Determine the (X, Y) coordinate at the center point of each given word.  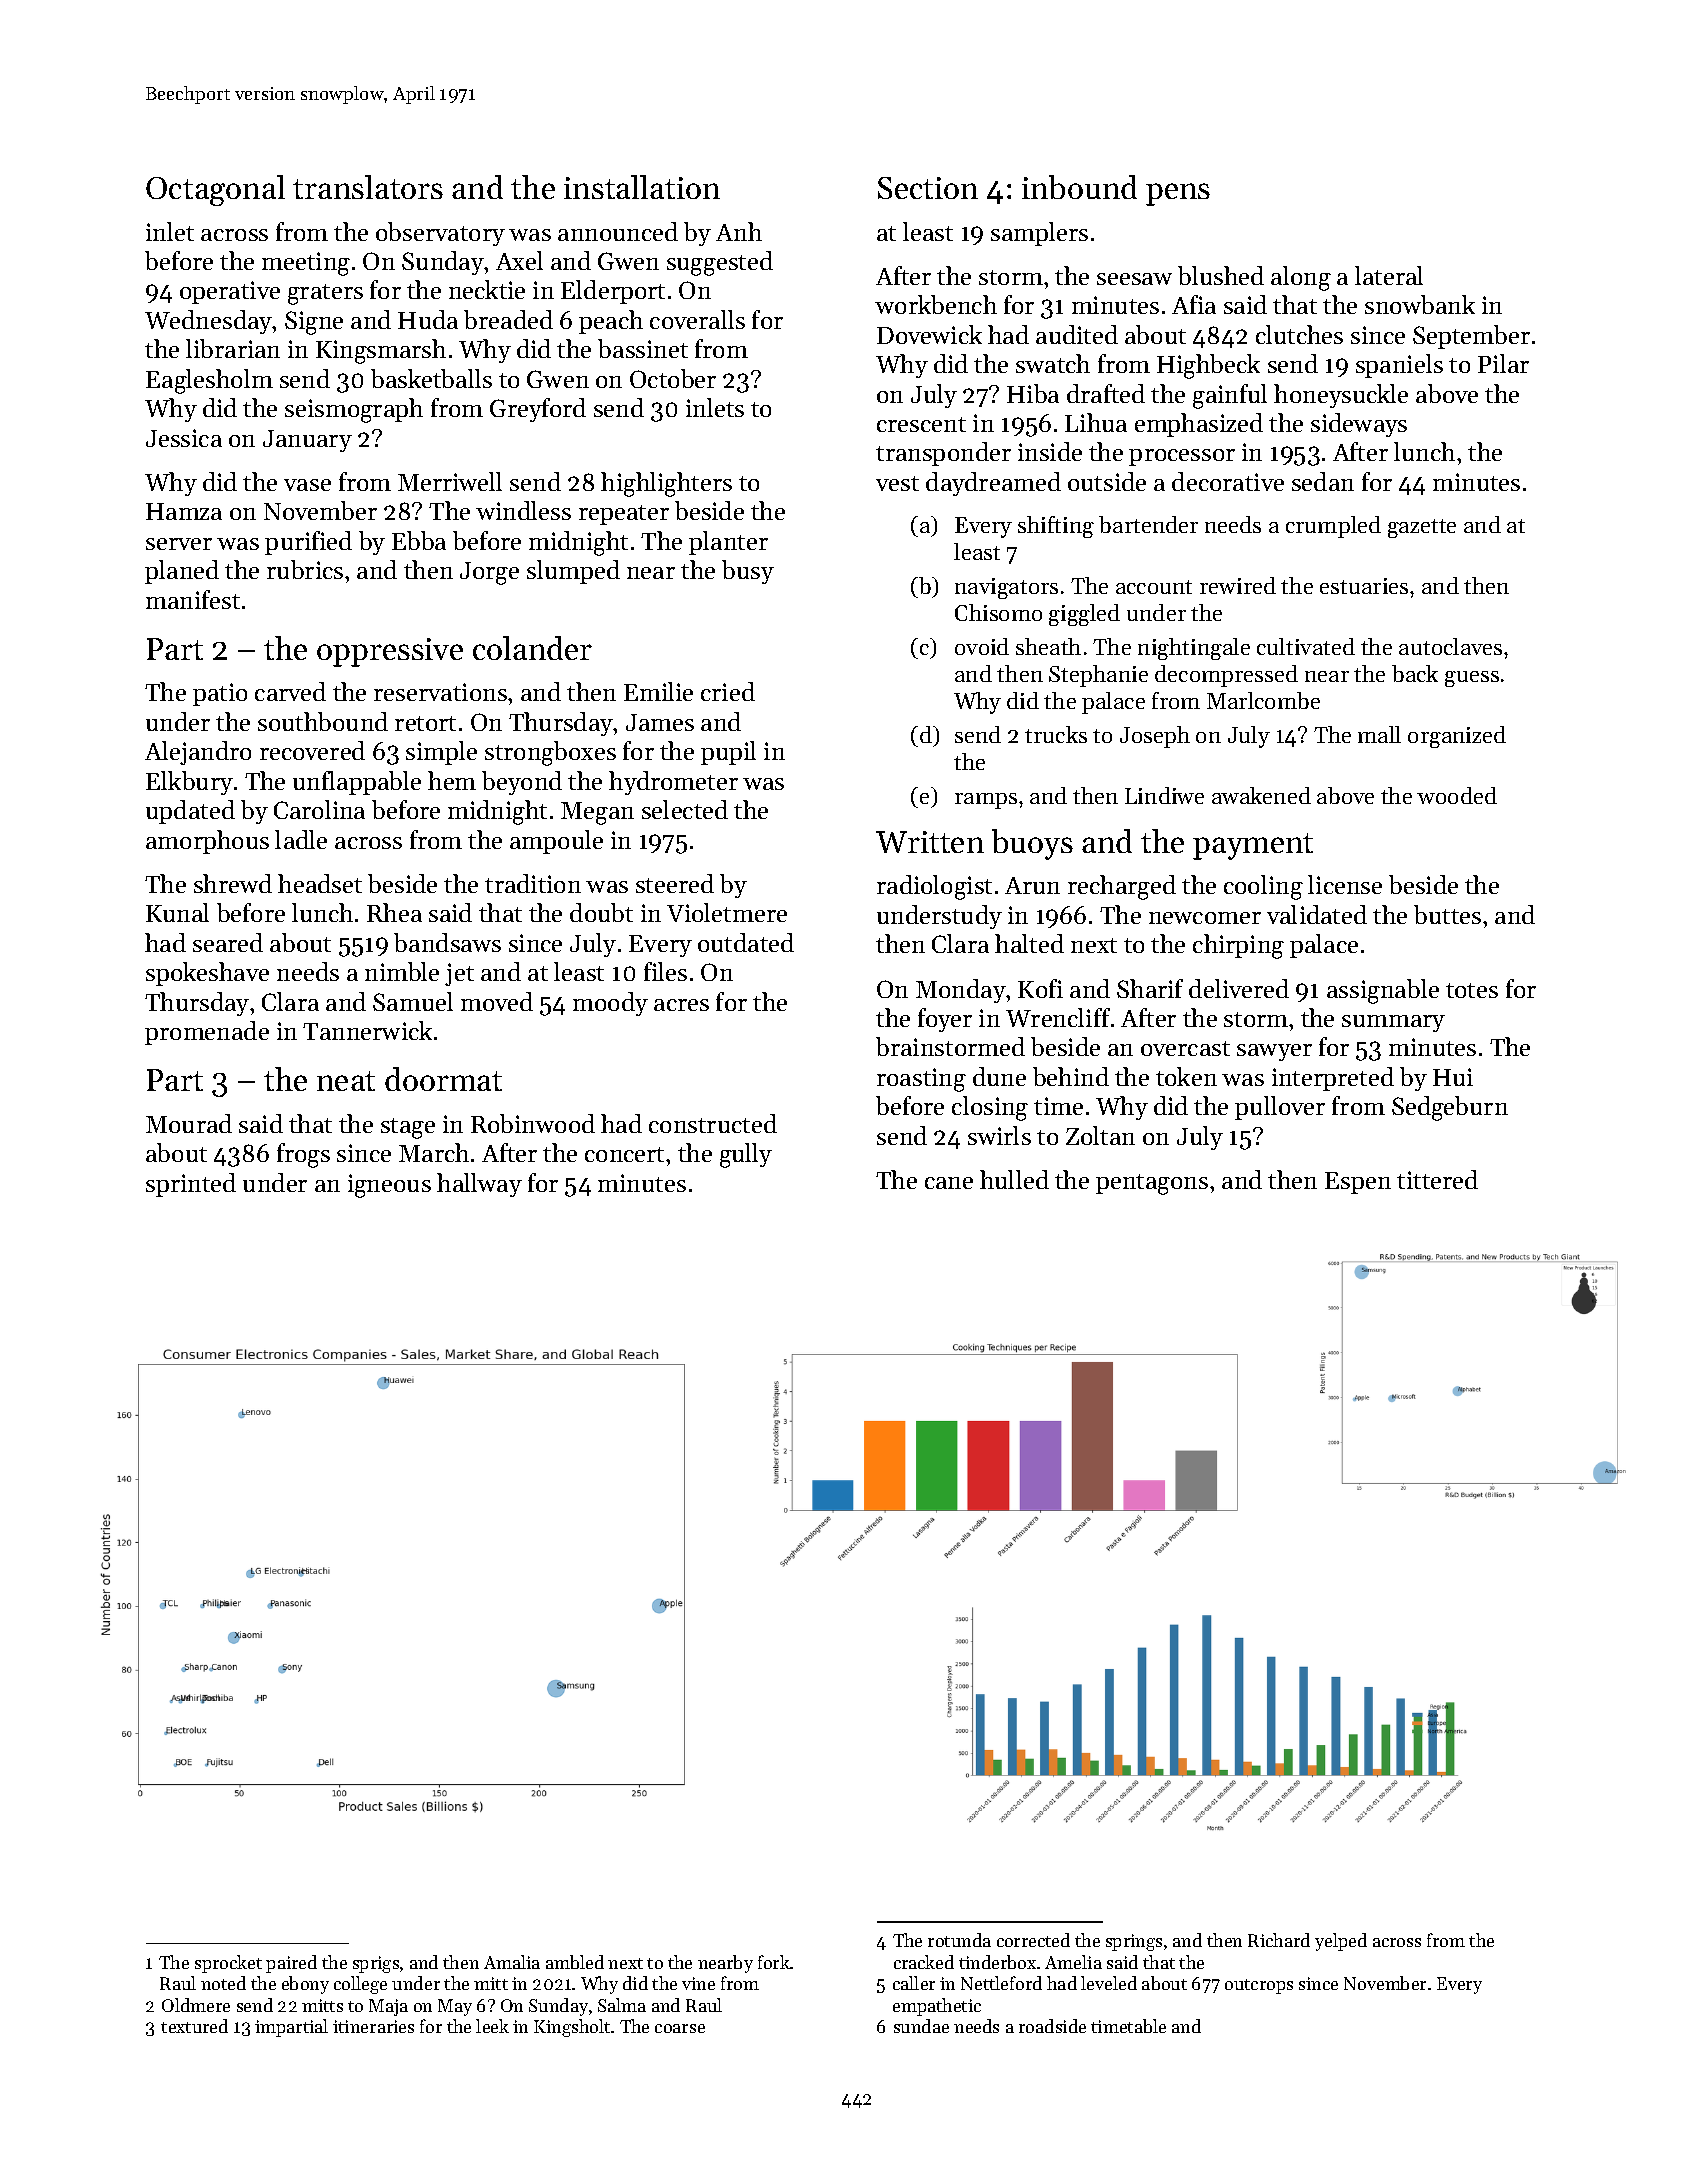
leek (492, 2026)
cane (949, 1183)
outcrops (1259, 1986)
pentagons (1152, 1184)
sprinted (191, 1185)
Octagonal (215, 190)
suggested (720, 263)
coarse (680, 2028)
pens (1178, 194)
